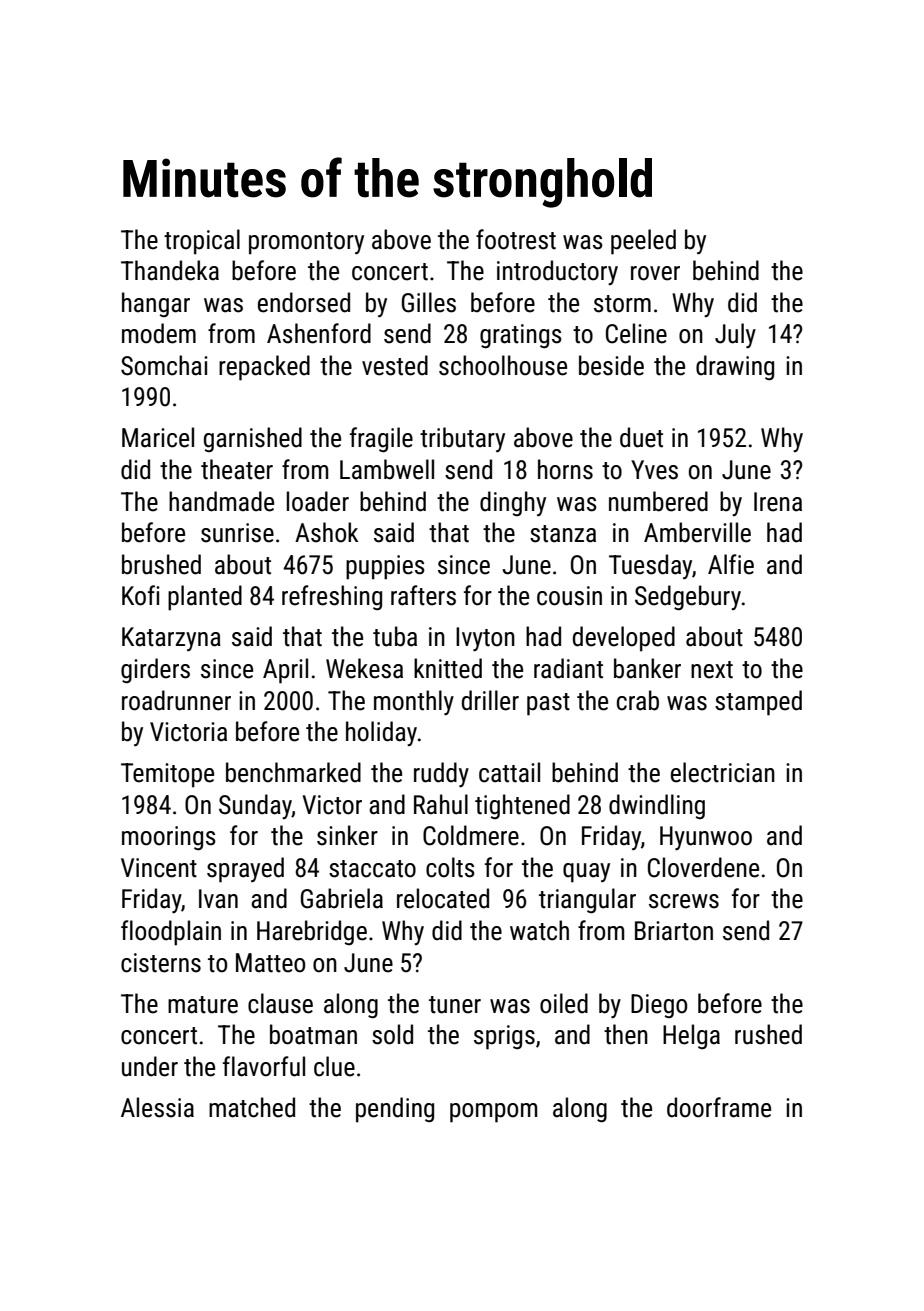 This document has width=924, height=1311. Describe the element at coordinates (304, 302) in the document. I see `endorsed` at that location.
